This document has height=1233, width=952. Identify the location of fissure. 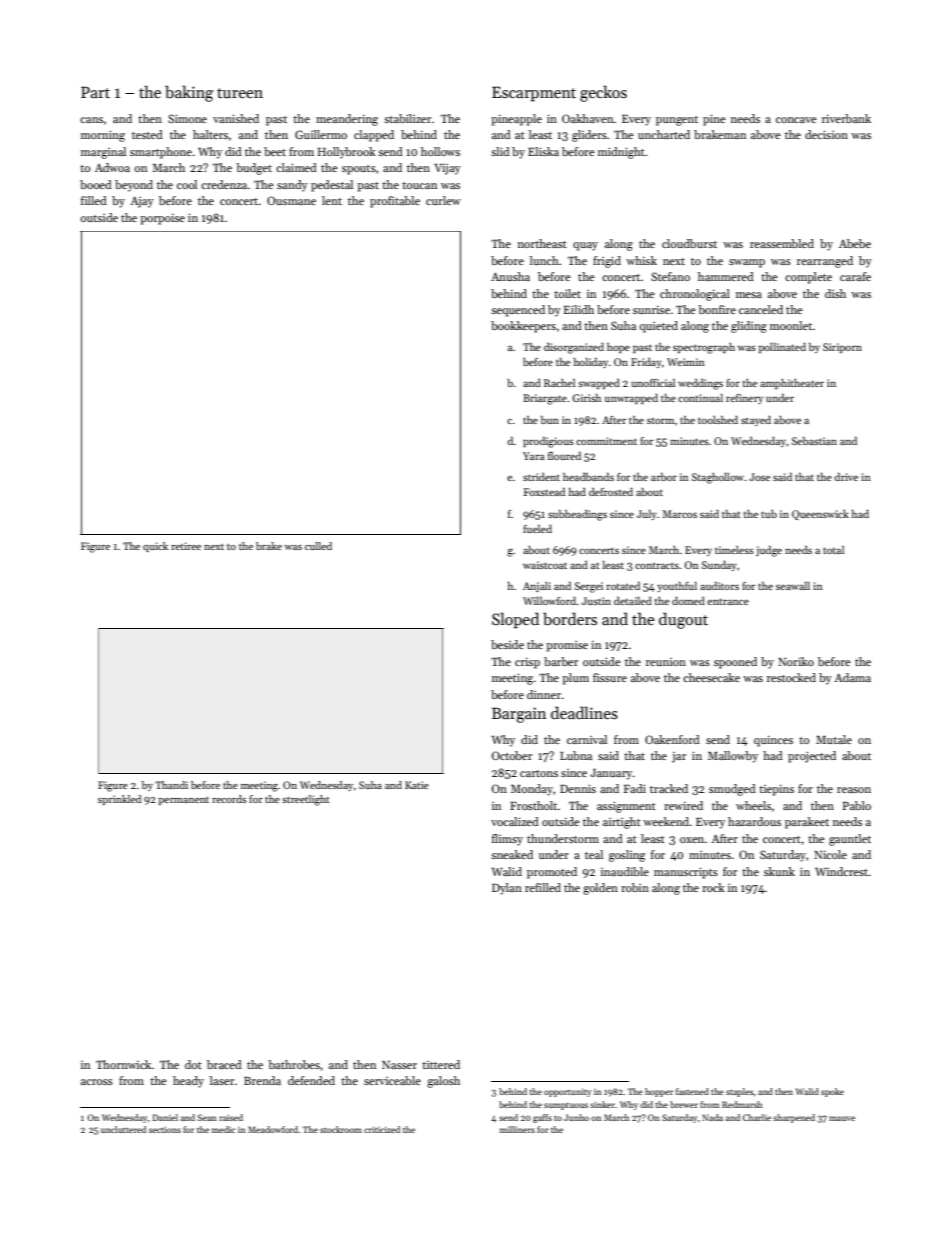
(610, 677).
